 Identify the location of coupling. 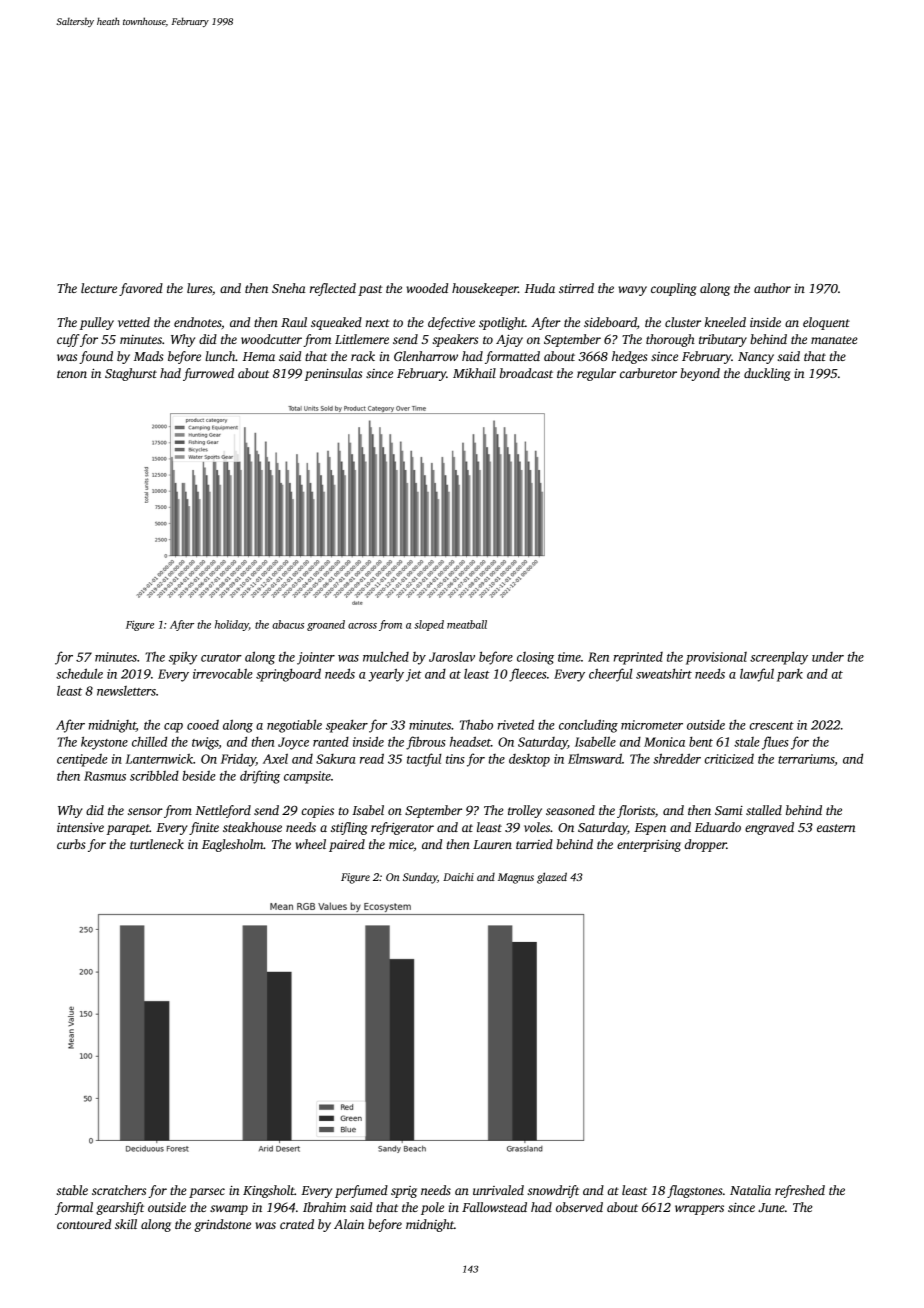
(674, 289).
